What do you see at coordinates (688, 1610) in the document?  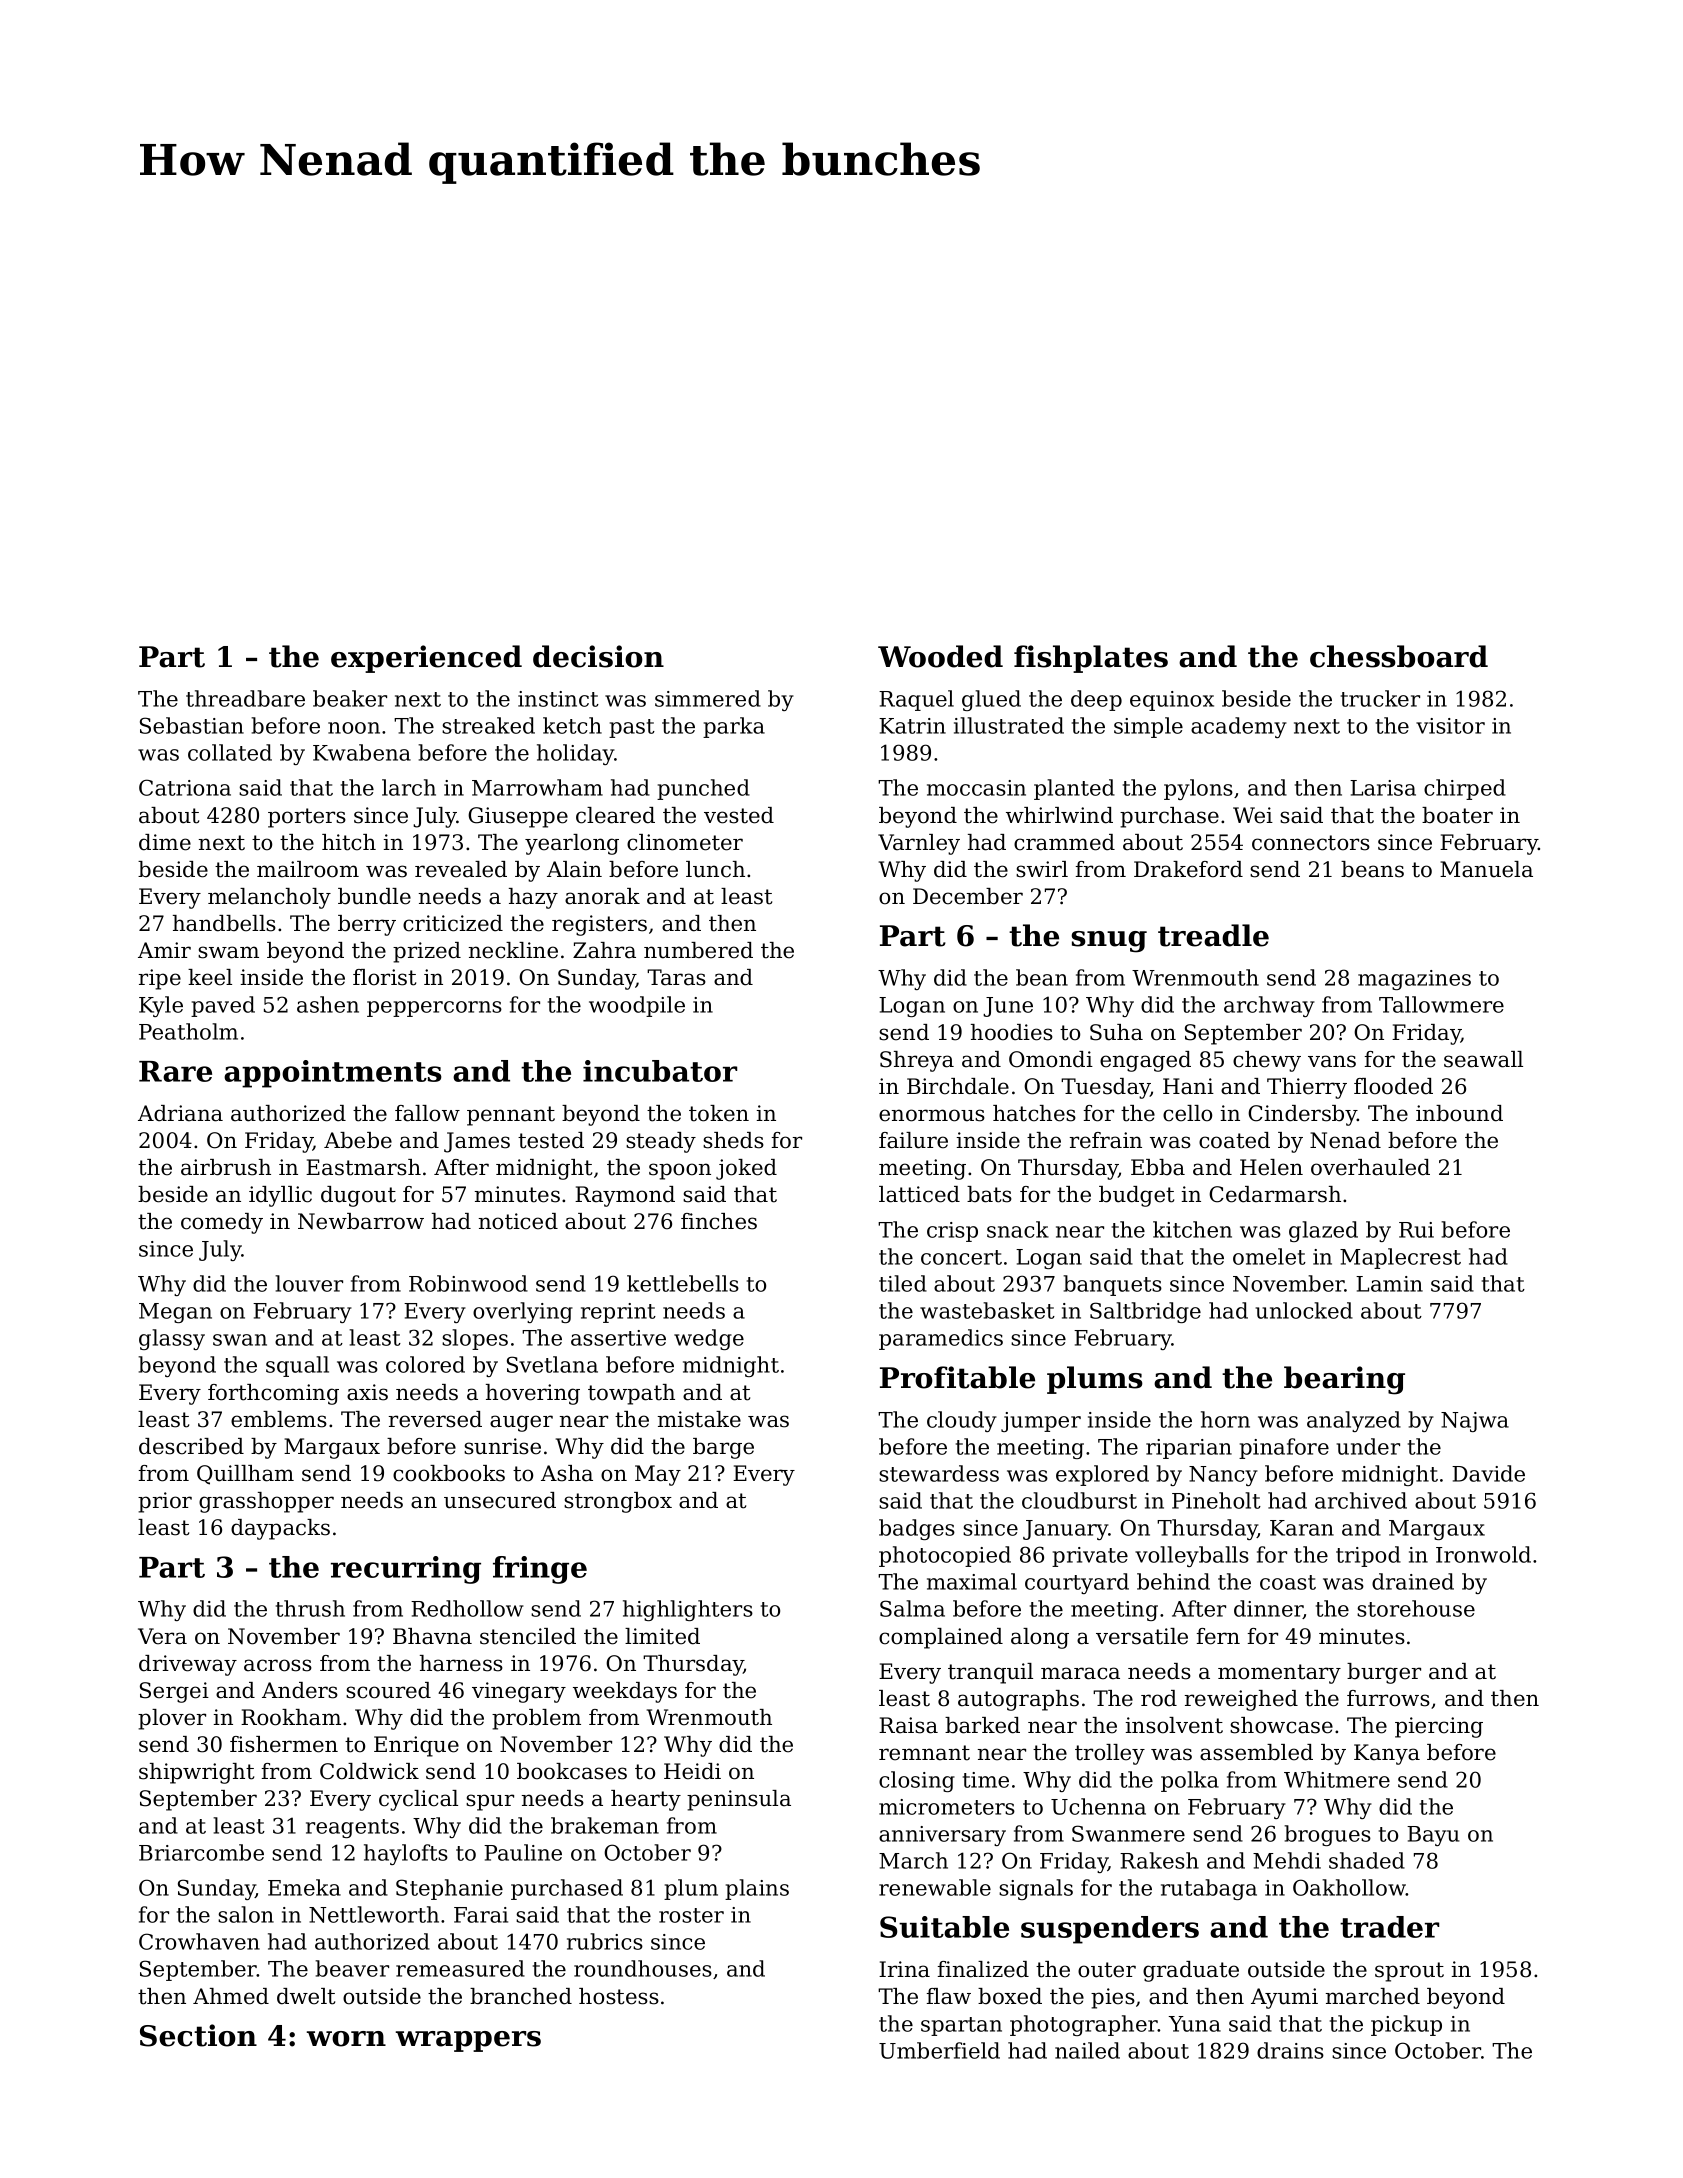 I see `highlighters` at bounding box center [688, 1610].
